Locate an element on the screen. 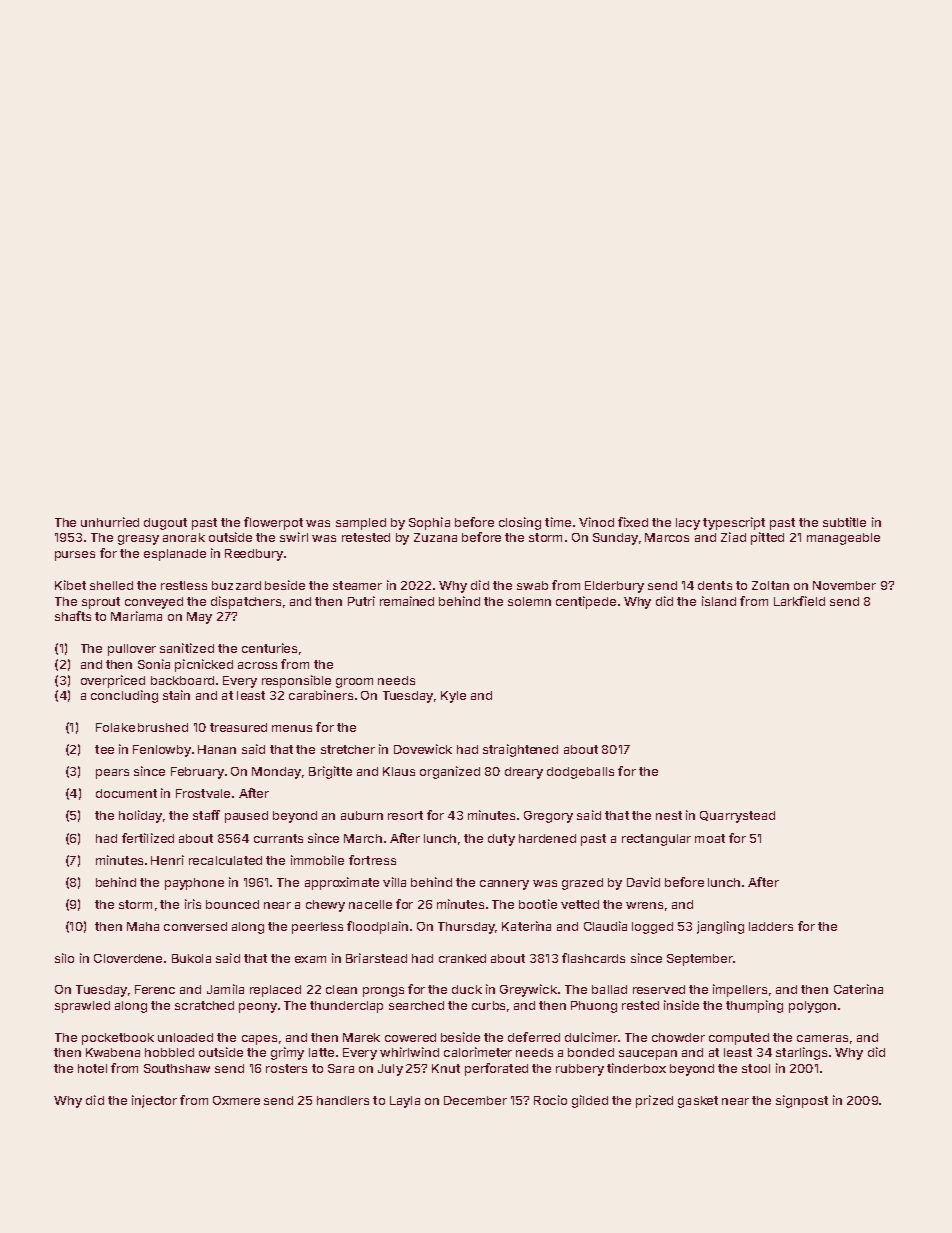  flowerpot is located at coordinates (273, 523).
